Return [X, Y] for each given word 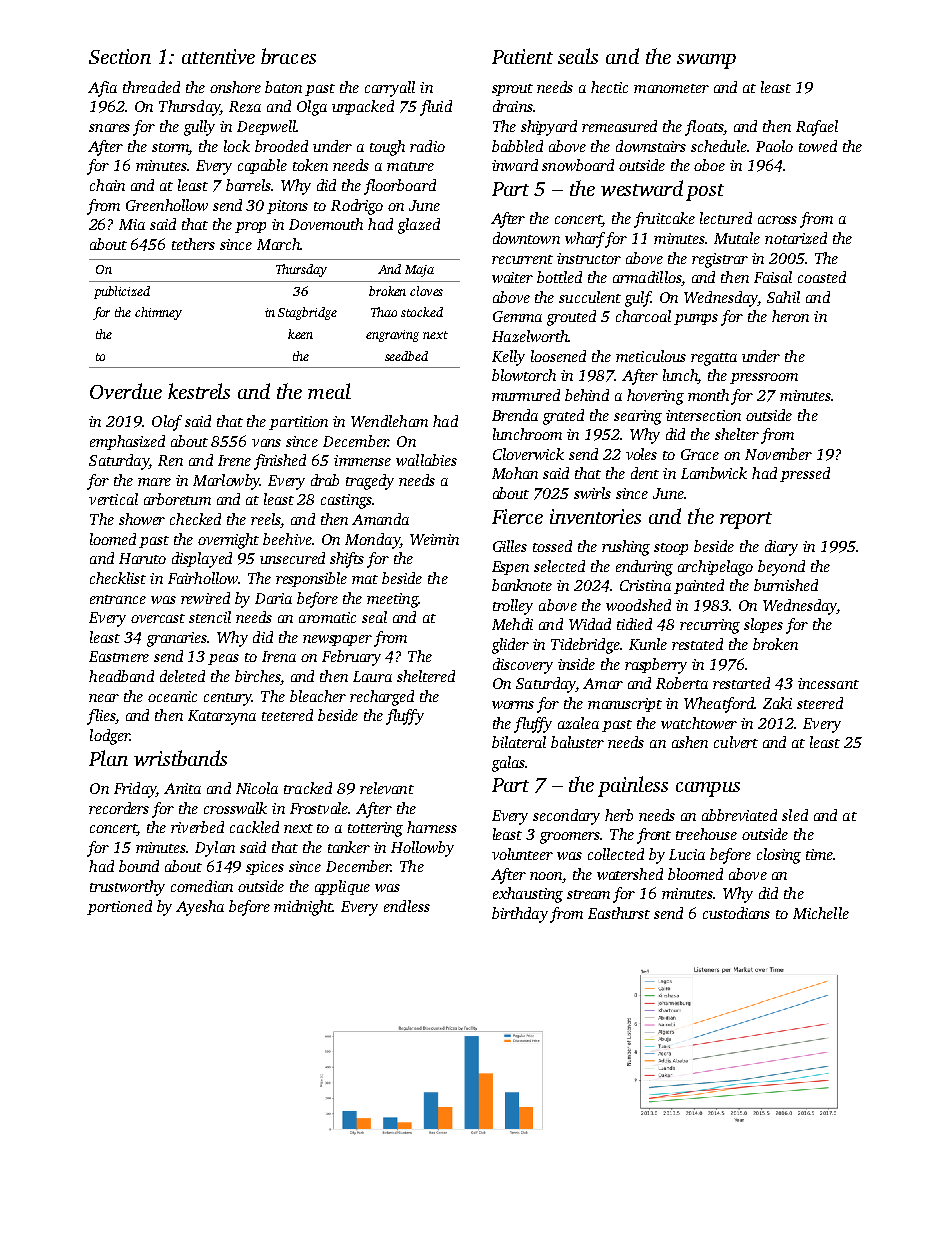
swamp [706, 61]
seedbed [406, 356]
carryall [390, 89]
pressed [805, 474]
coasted [822, 277]
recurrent [522, 259]
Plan [108, 758]
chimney [158, 313]
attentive [218, 56]
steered [820, 703]
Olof [167, 423]
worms [513, 705]
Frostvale [319, 808]
